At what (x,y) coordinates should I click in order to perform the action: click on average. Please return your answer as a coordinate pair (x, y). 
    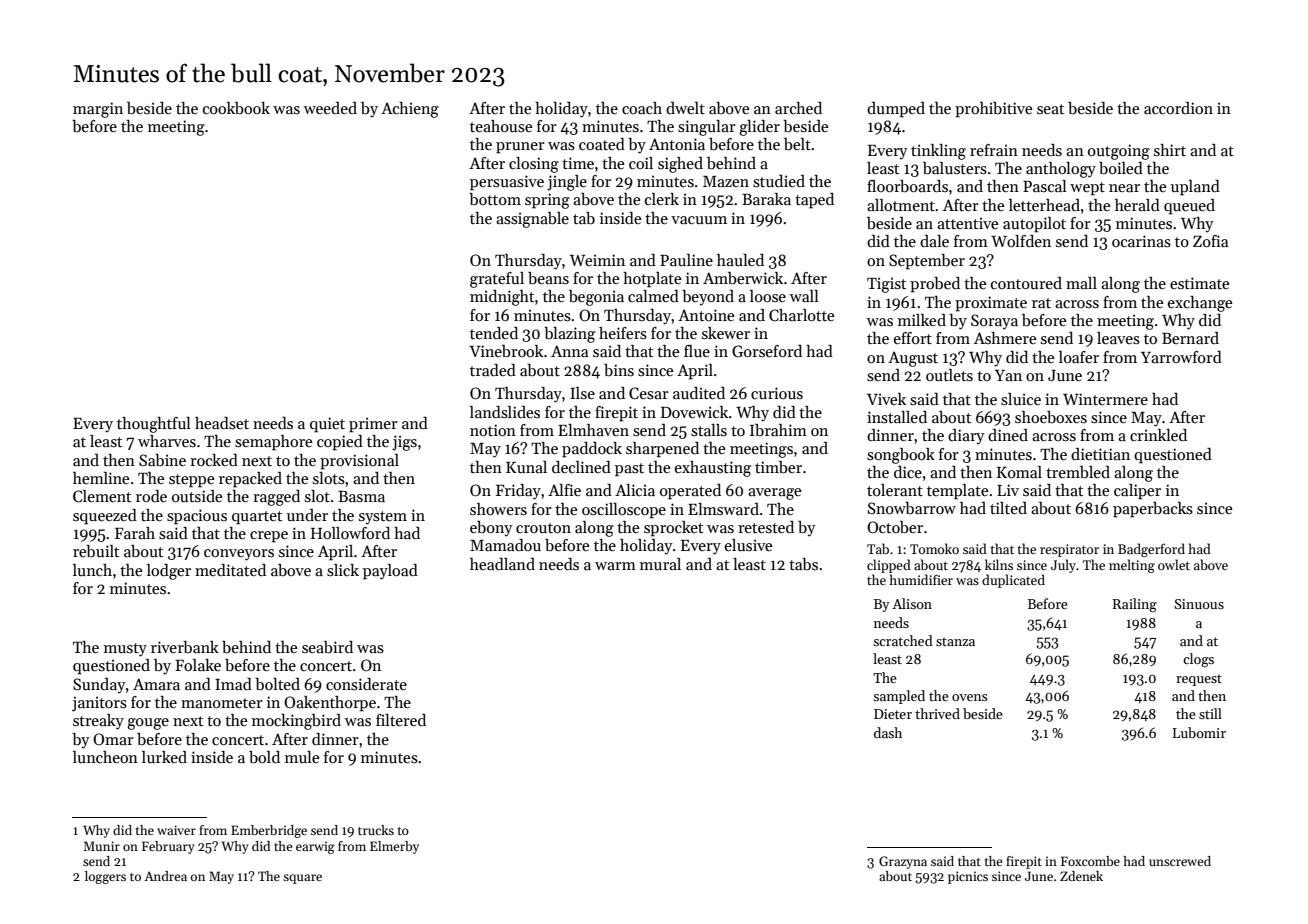
    Looking at the image, I should click on (774, 494).
